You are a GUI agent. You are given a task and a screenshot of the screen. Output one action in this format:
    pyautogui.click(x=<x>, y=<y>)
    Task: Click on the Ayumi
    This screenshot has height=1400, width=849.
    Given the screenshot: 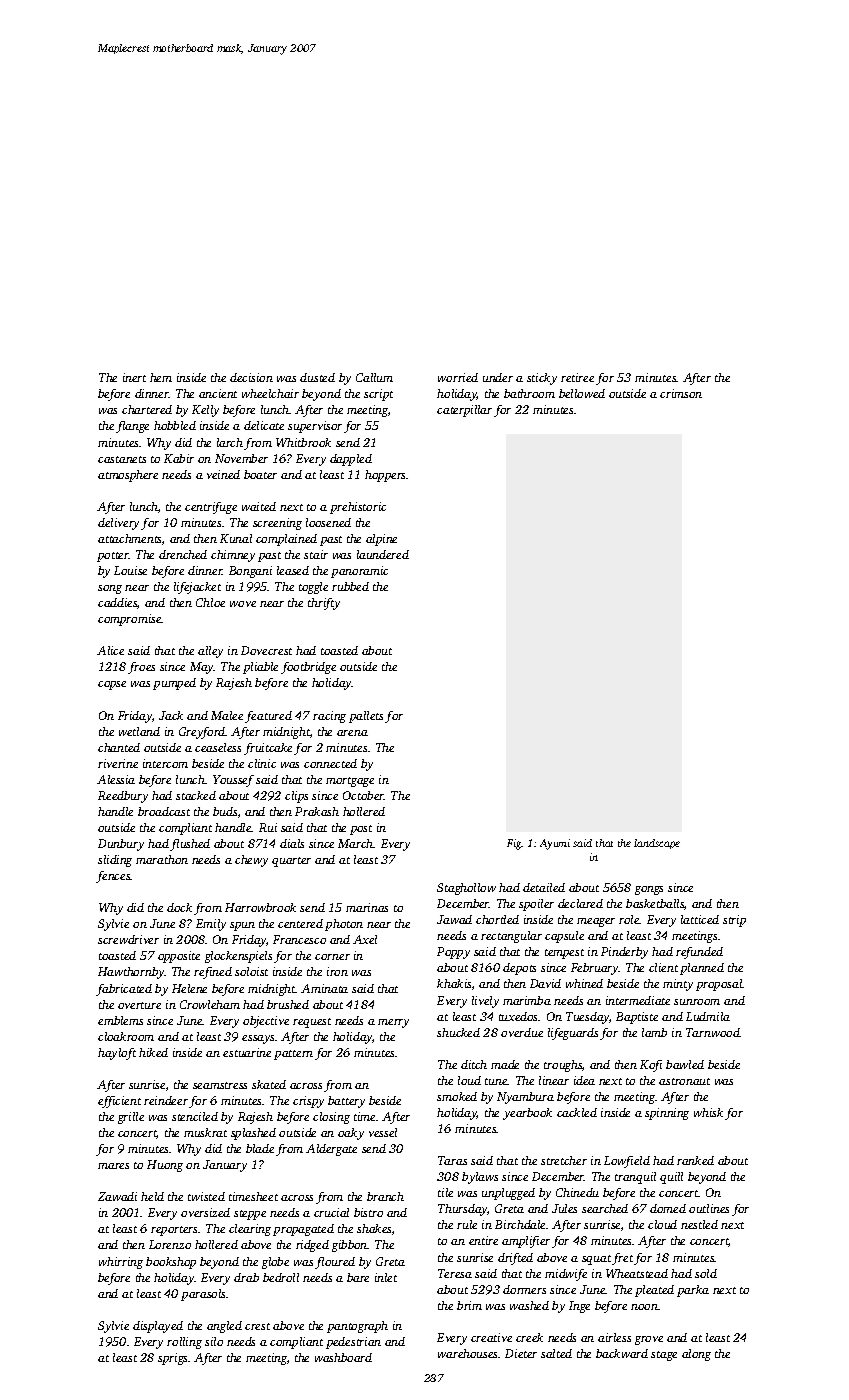 What is the action you would take?
    pyautogui.click(x=555, y=844)
